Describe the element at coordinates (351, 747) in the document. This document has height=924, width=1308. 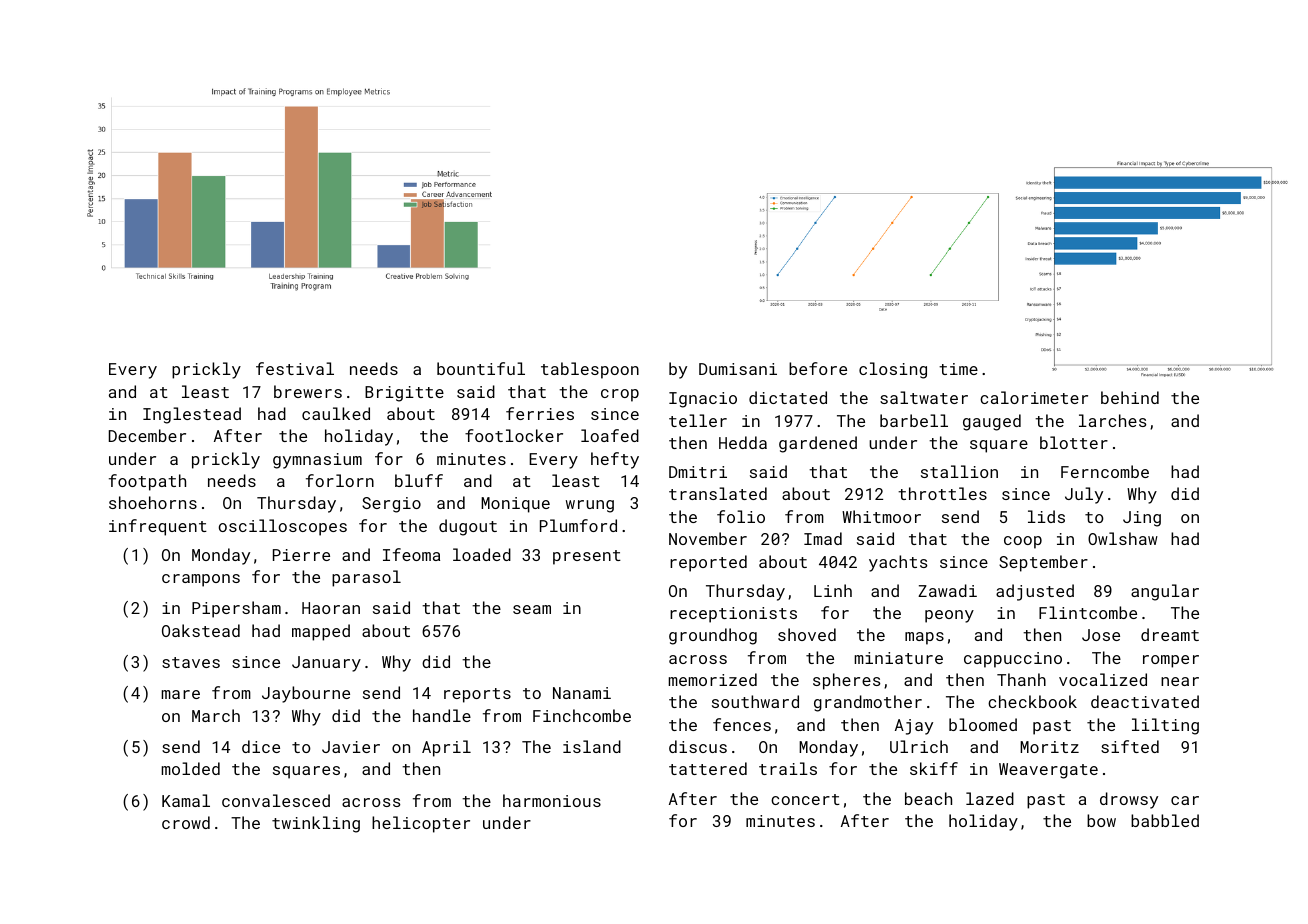
I see `Javier` at that location.
